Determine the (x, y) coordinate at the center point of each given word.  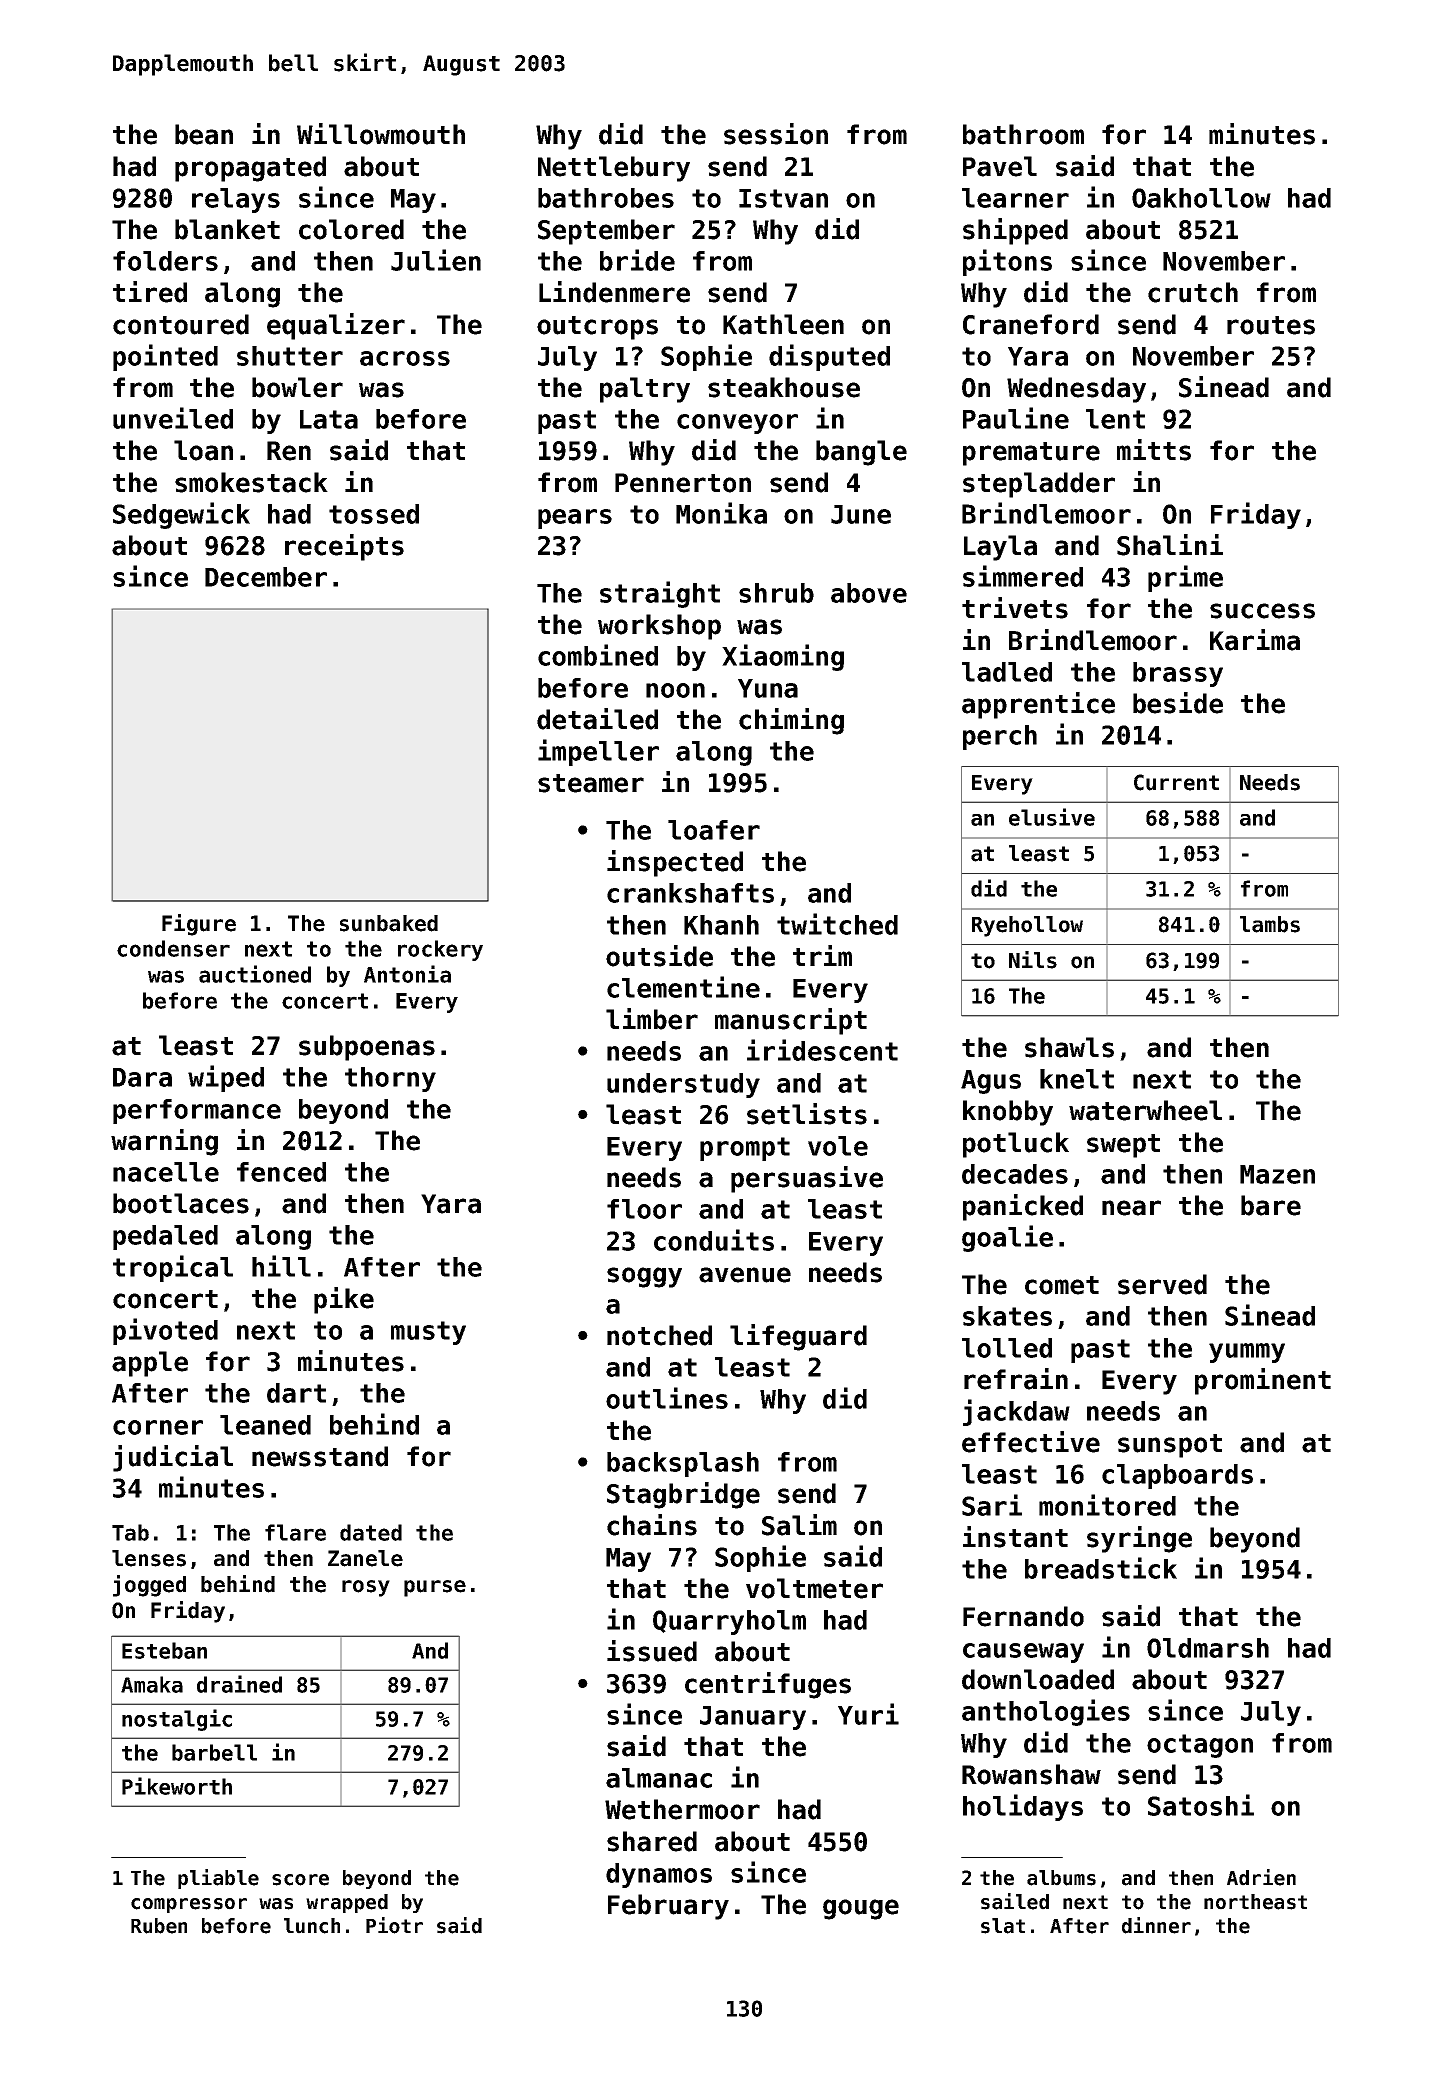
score (300, 1880)
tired (150, 292)
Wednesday (1076, 390)
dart (296, 1393)
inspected (675, 863)
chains (652, 1525)
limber (652, 1019)
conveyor (737, 424)
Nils (1033, 960)
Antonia (407, 974)
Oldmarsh (1208, 1648)
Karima (1255, 640)
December (266, 577)
